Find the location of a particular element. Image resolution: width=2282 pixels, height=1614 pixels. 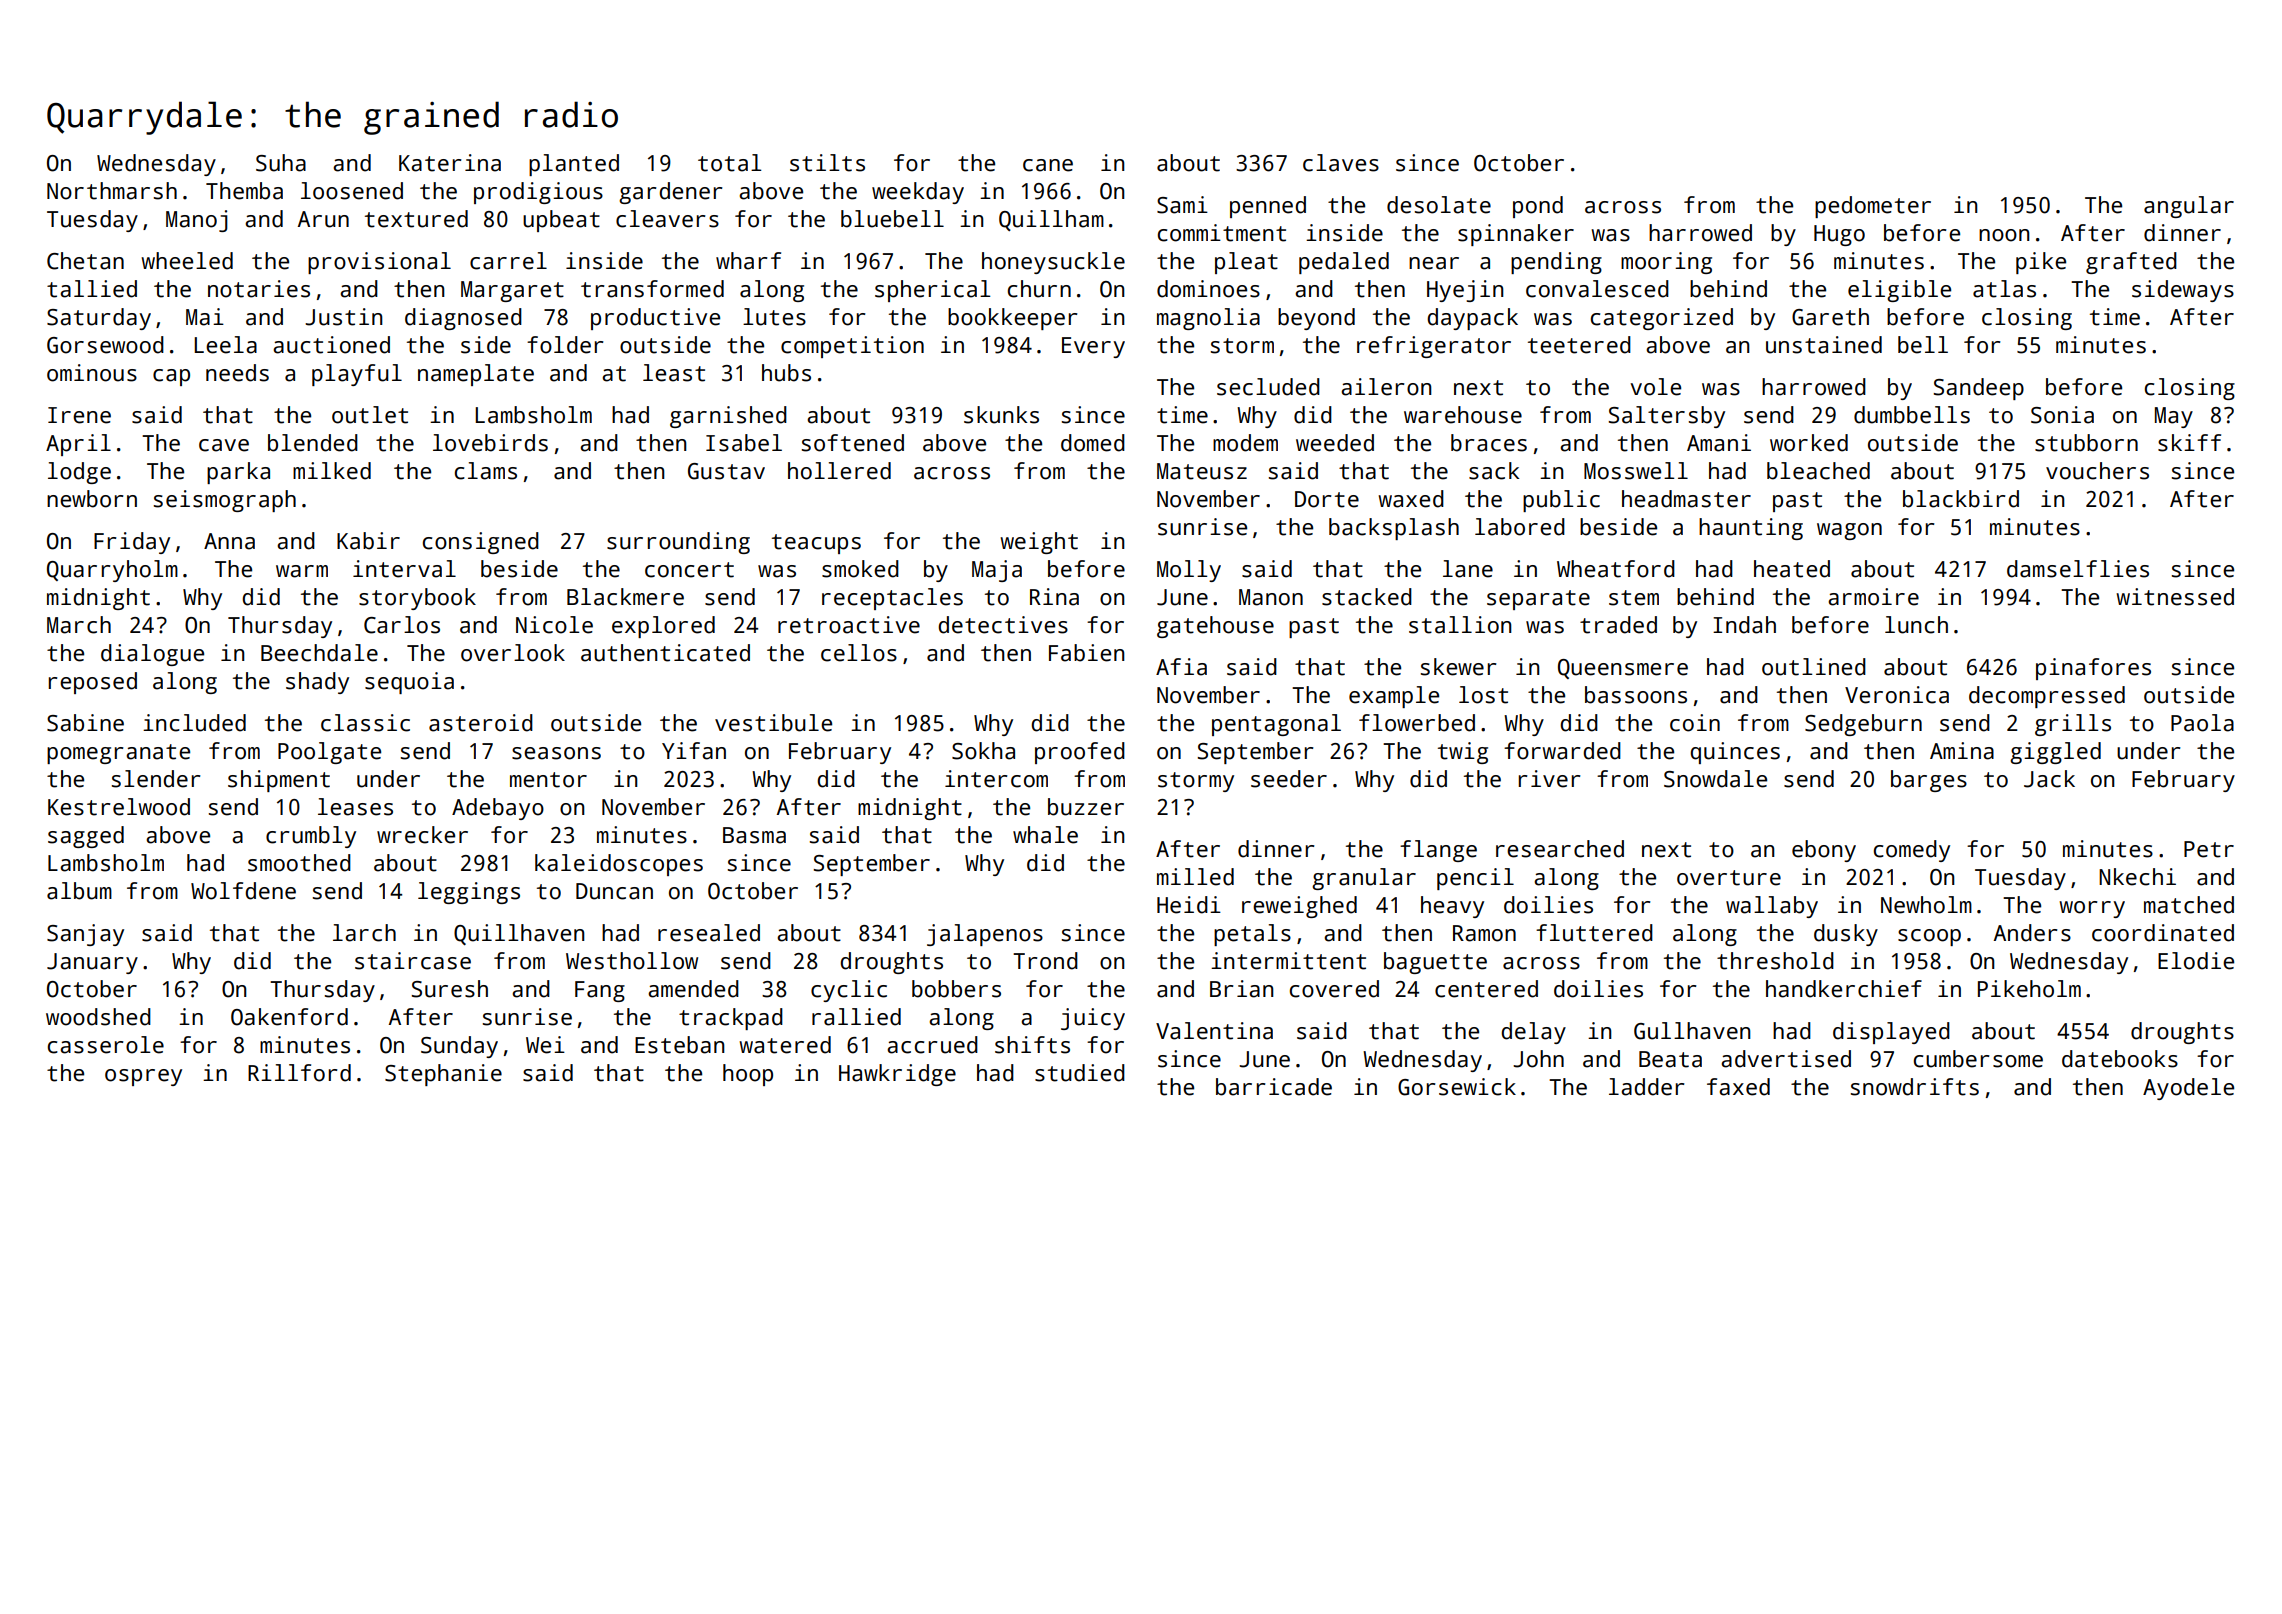

consigned is located at coordinates (481, 543).
